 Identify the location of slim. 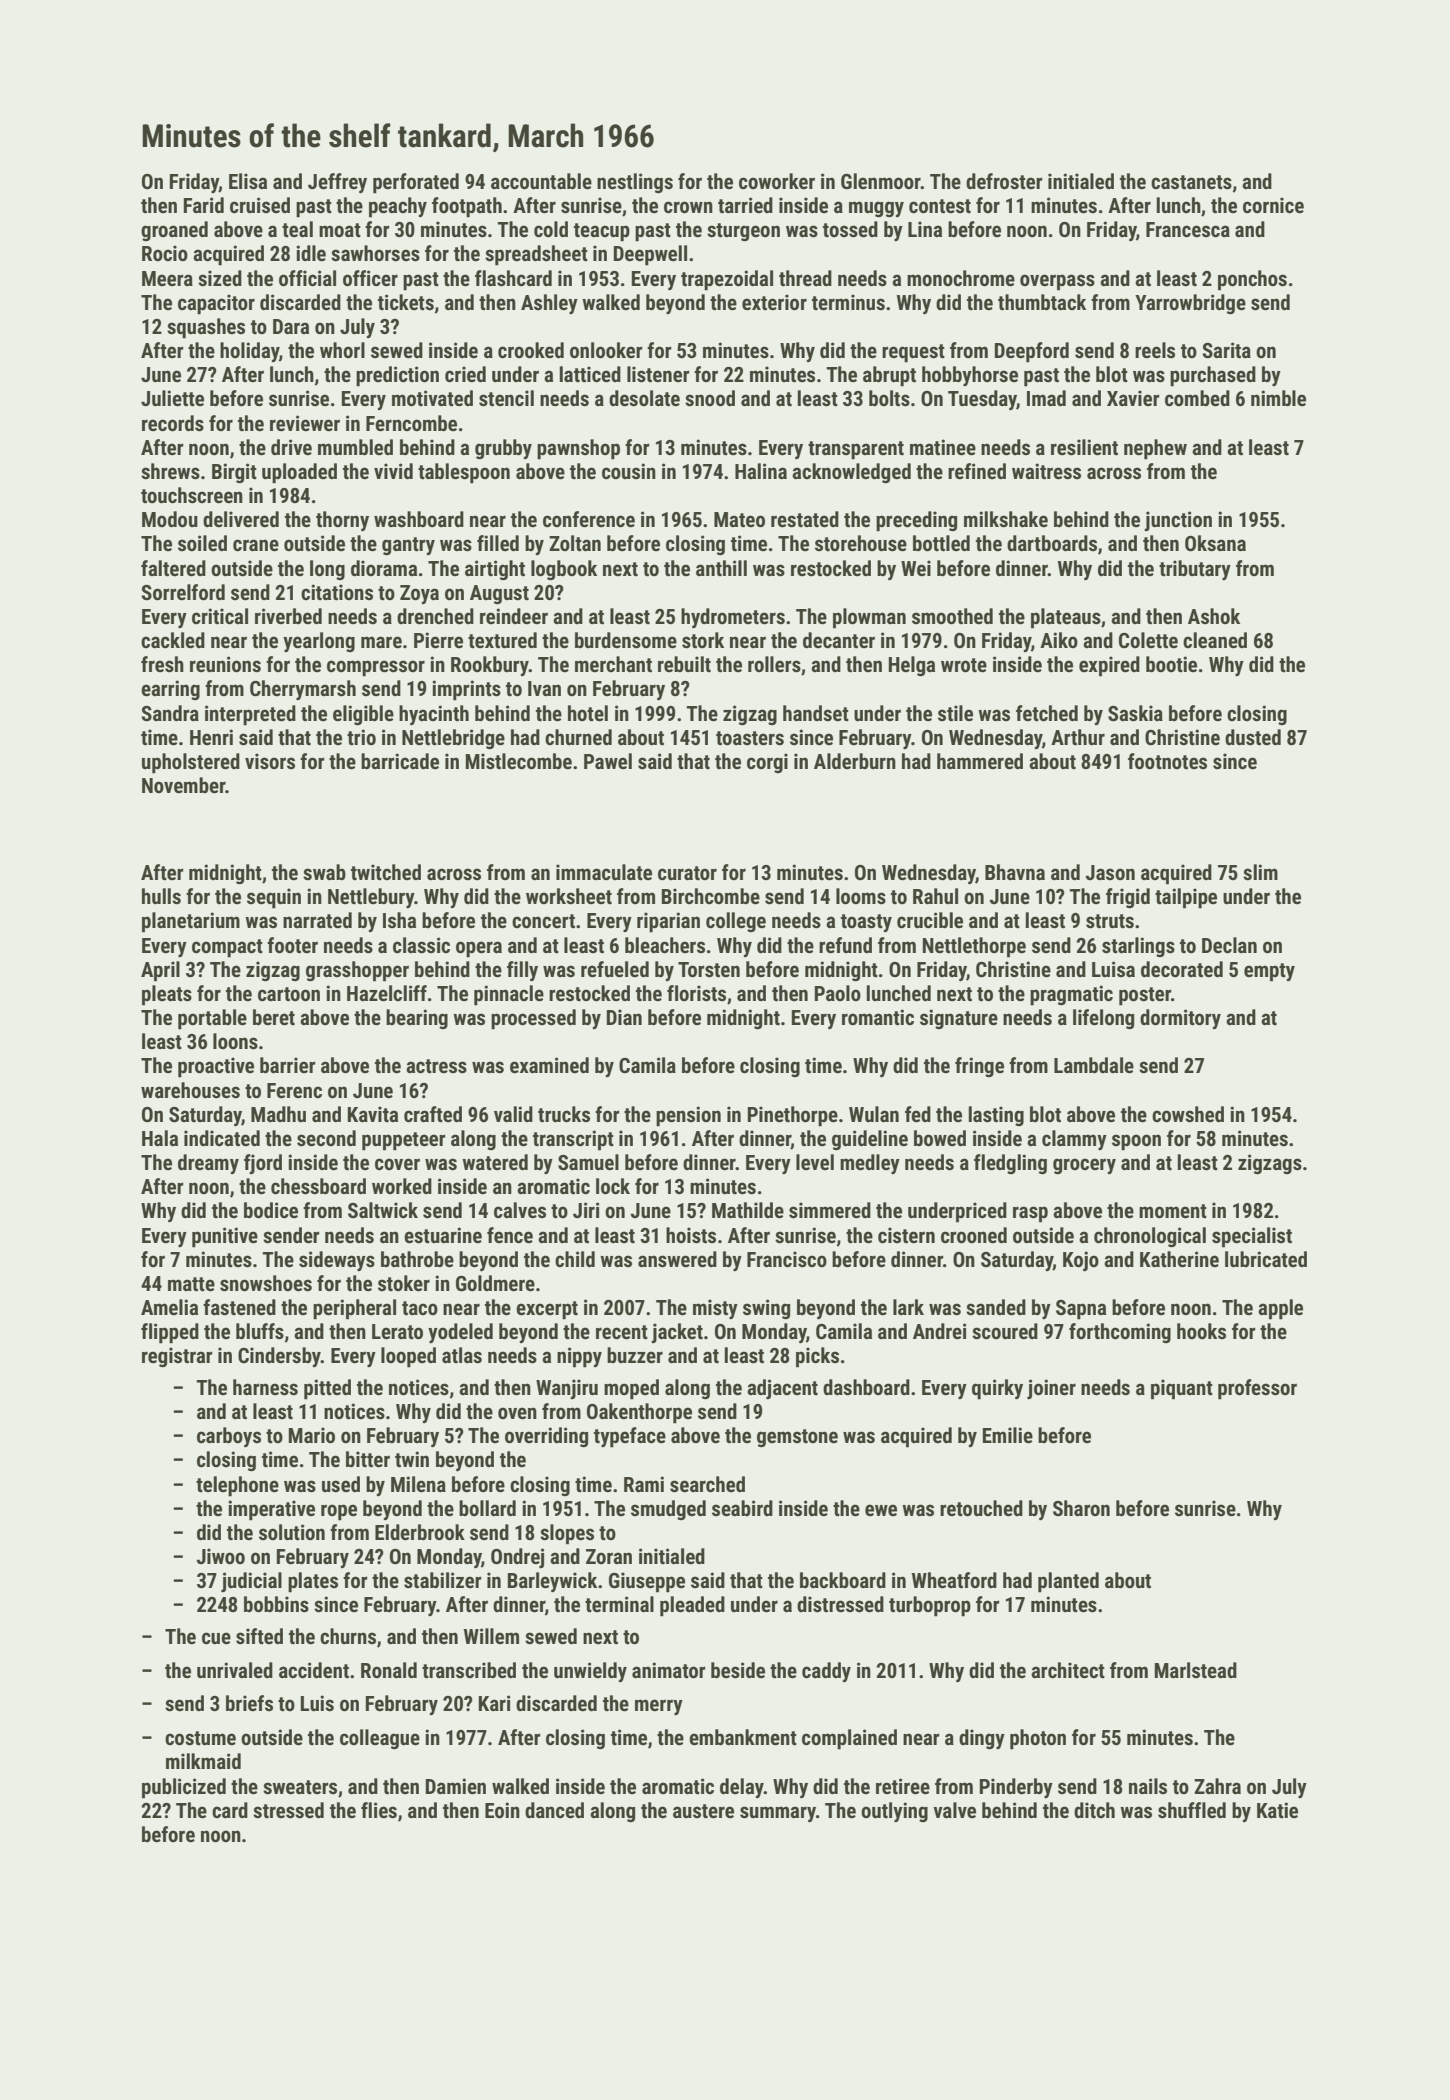
(1260, 872).
